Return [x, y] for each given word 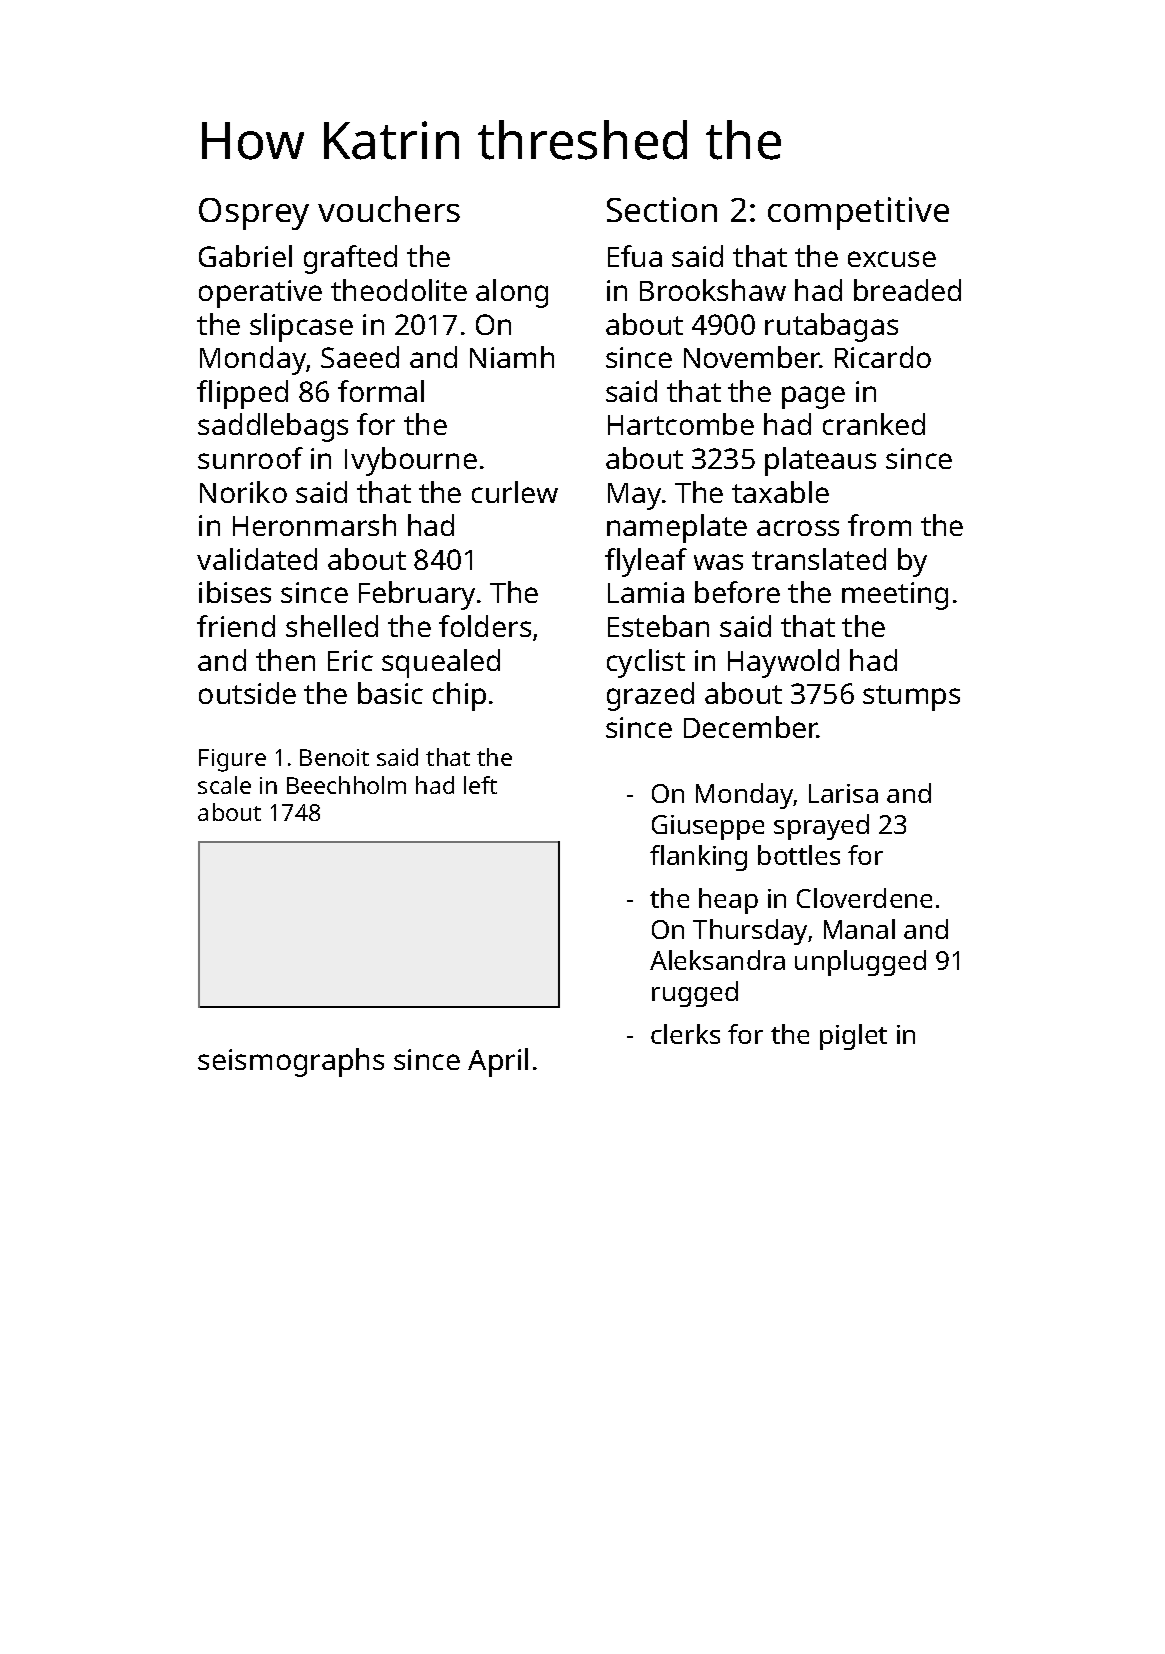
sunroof [250, 458]
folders [485, 626]
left [480, 785]
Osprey [254, 214]
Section [662, 209]
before [737, 592]
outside [247, 693]
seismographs [291, 1062]
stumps [911, 698]
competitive [858, 213]
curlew [515, 492]
